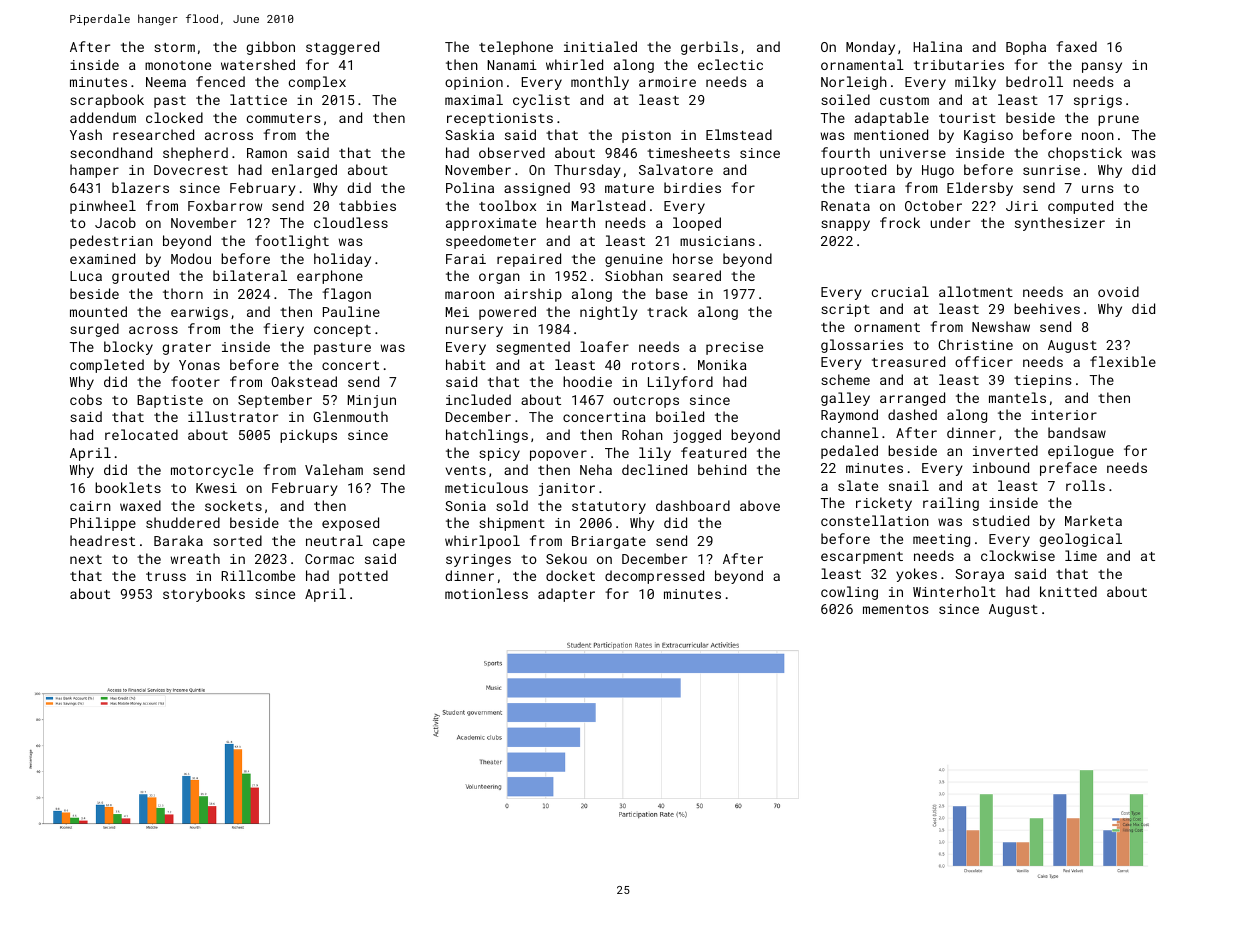 This screenshot has height=952, width=1233. Describe the element at coordinates (284, 118) in the screenshot. I see `commuters` at that location.
